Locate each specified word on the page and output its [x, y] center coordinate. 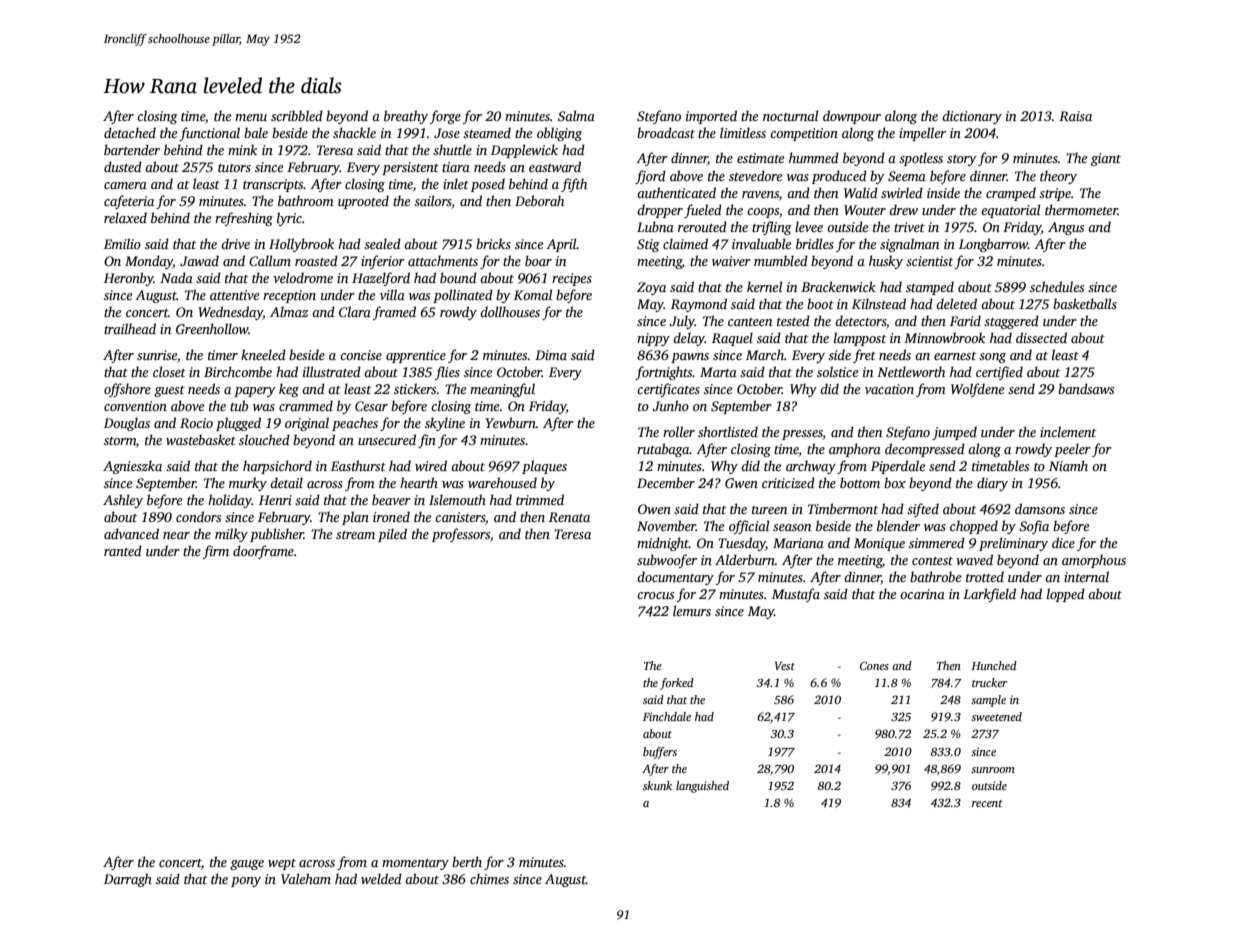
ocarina [922, 594]
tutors [234, 168]
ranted [123, 550]
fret [864, 356]
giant [1106, 159]
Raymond [699, 305]
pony [246, 882]
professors [461, 535]
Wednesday [230, 313]
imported [711, 117]
